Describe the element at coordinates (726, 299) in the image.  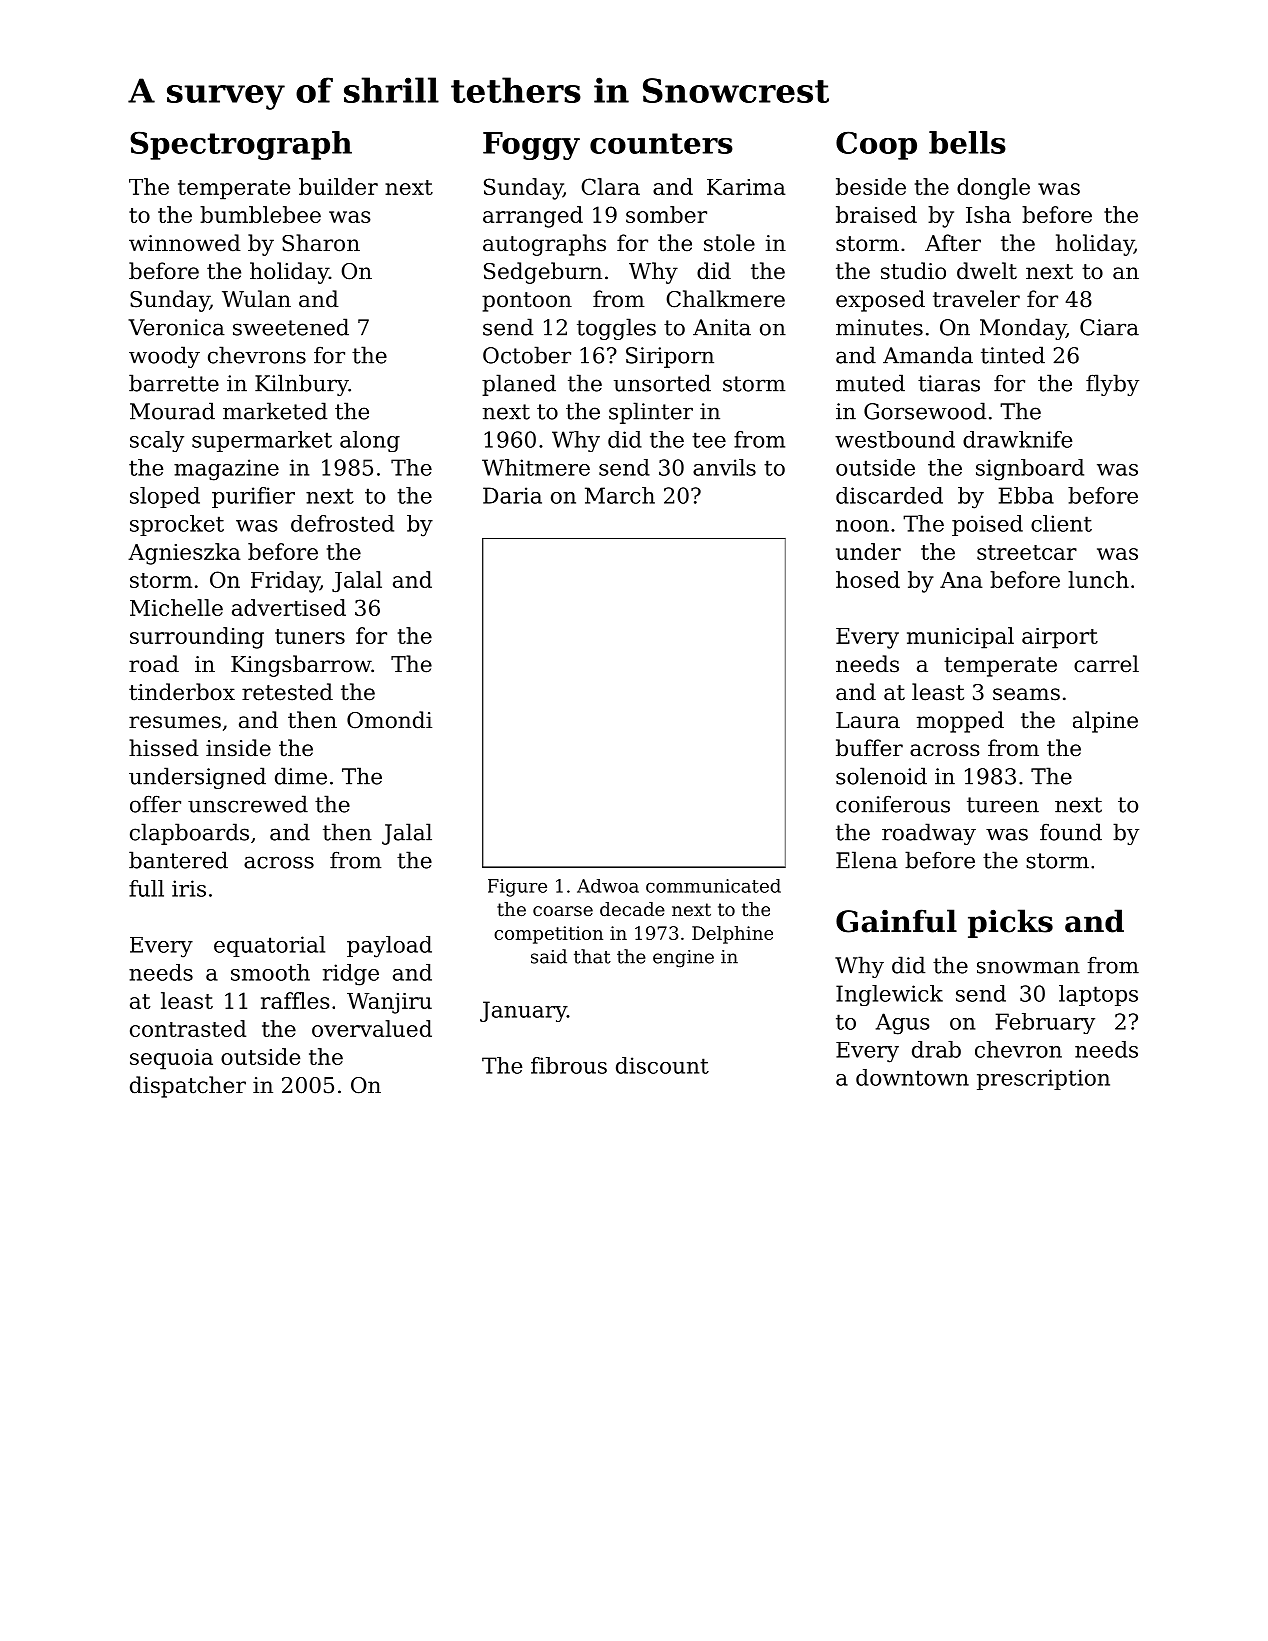
I see `Chalkmere` at that location.
